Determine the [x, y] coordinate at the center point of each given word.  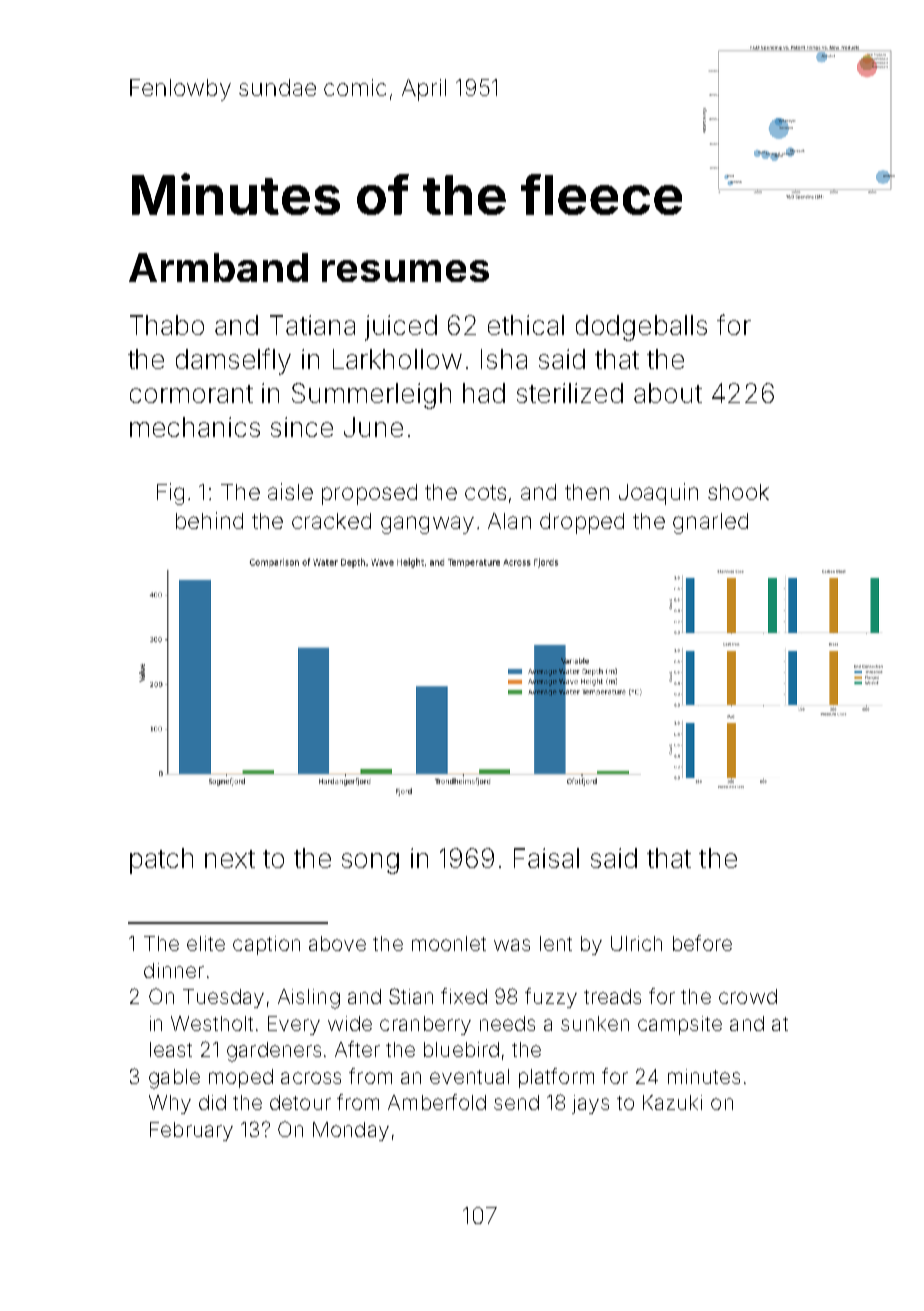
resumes [405, 271]
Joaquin [658, 494]
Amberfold [437, 1102]
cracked [331, 521]
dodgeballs [641, 328]
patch [161, 861]
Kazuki [672, 1102]
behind [209, 520]
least [171, 1049]
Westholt [212, 1023]
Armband [218, 267]
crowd [748, 996]
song [370, 863]
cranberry [425, 1025]
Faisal [546, 858]
